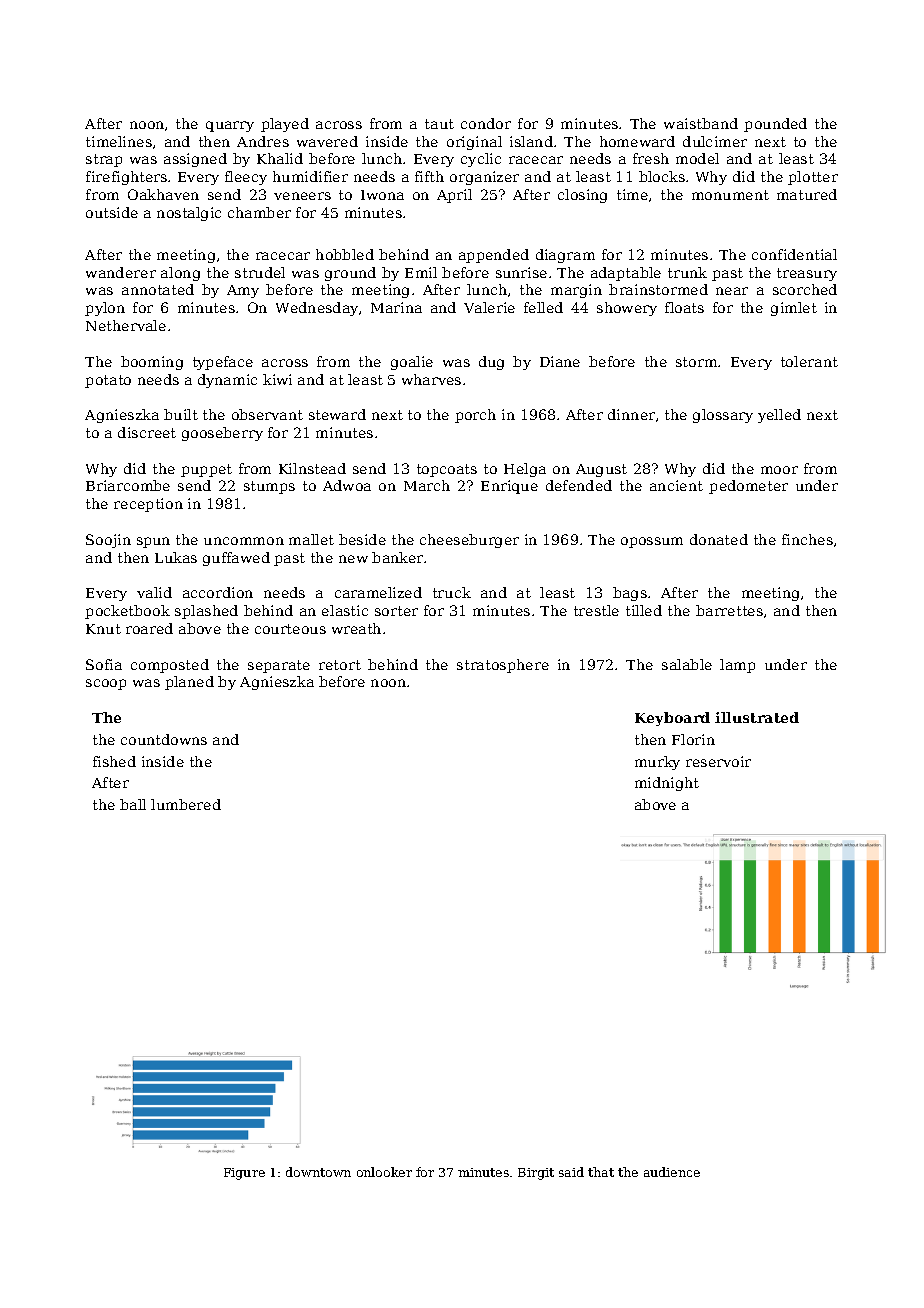 Image resolution: width=924 pixels, height=1308 pixels. What do you see at coordinates (693, 739) in the page?
I see `Florin` at bounding box center [693, 739].
